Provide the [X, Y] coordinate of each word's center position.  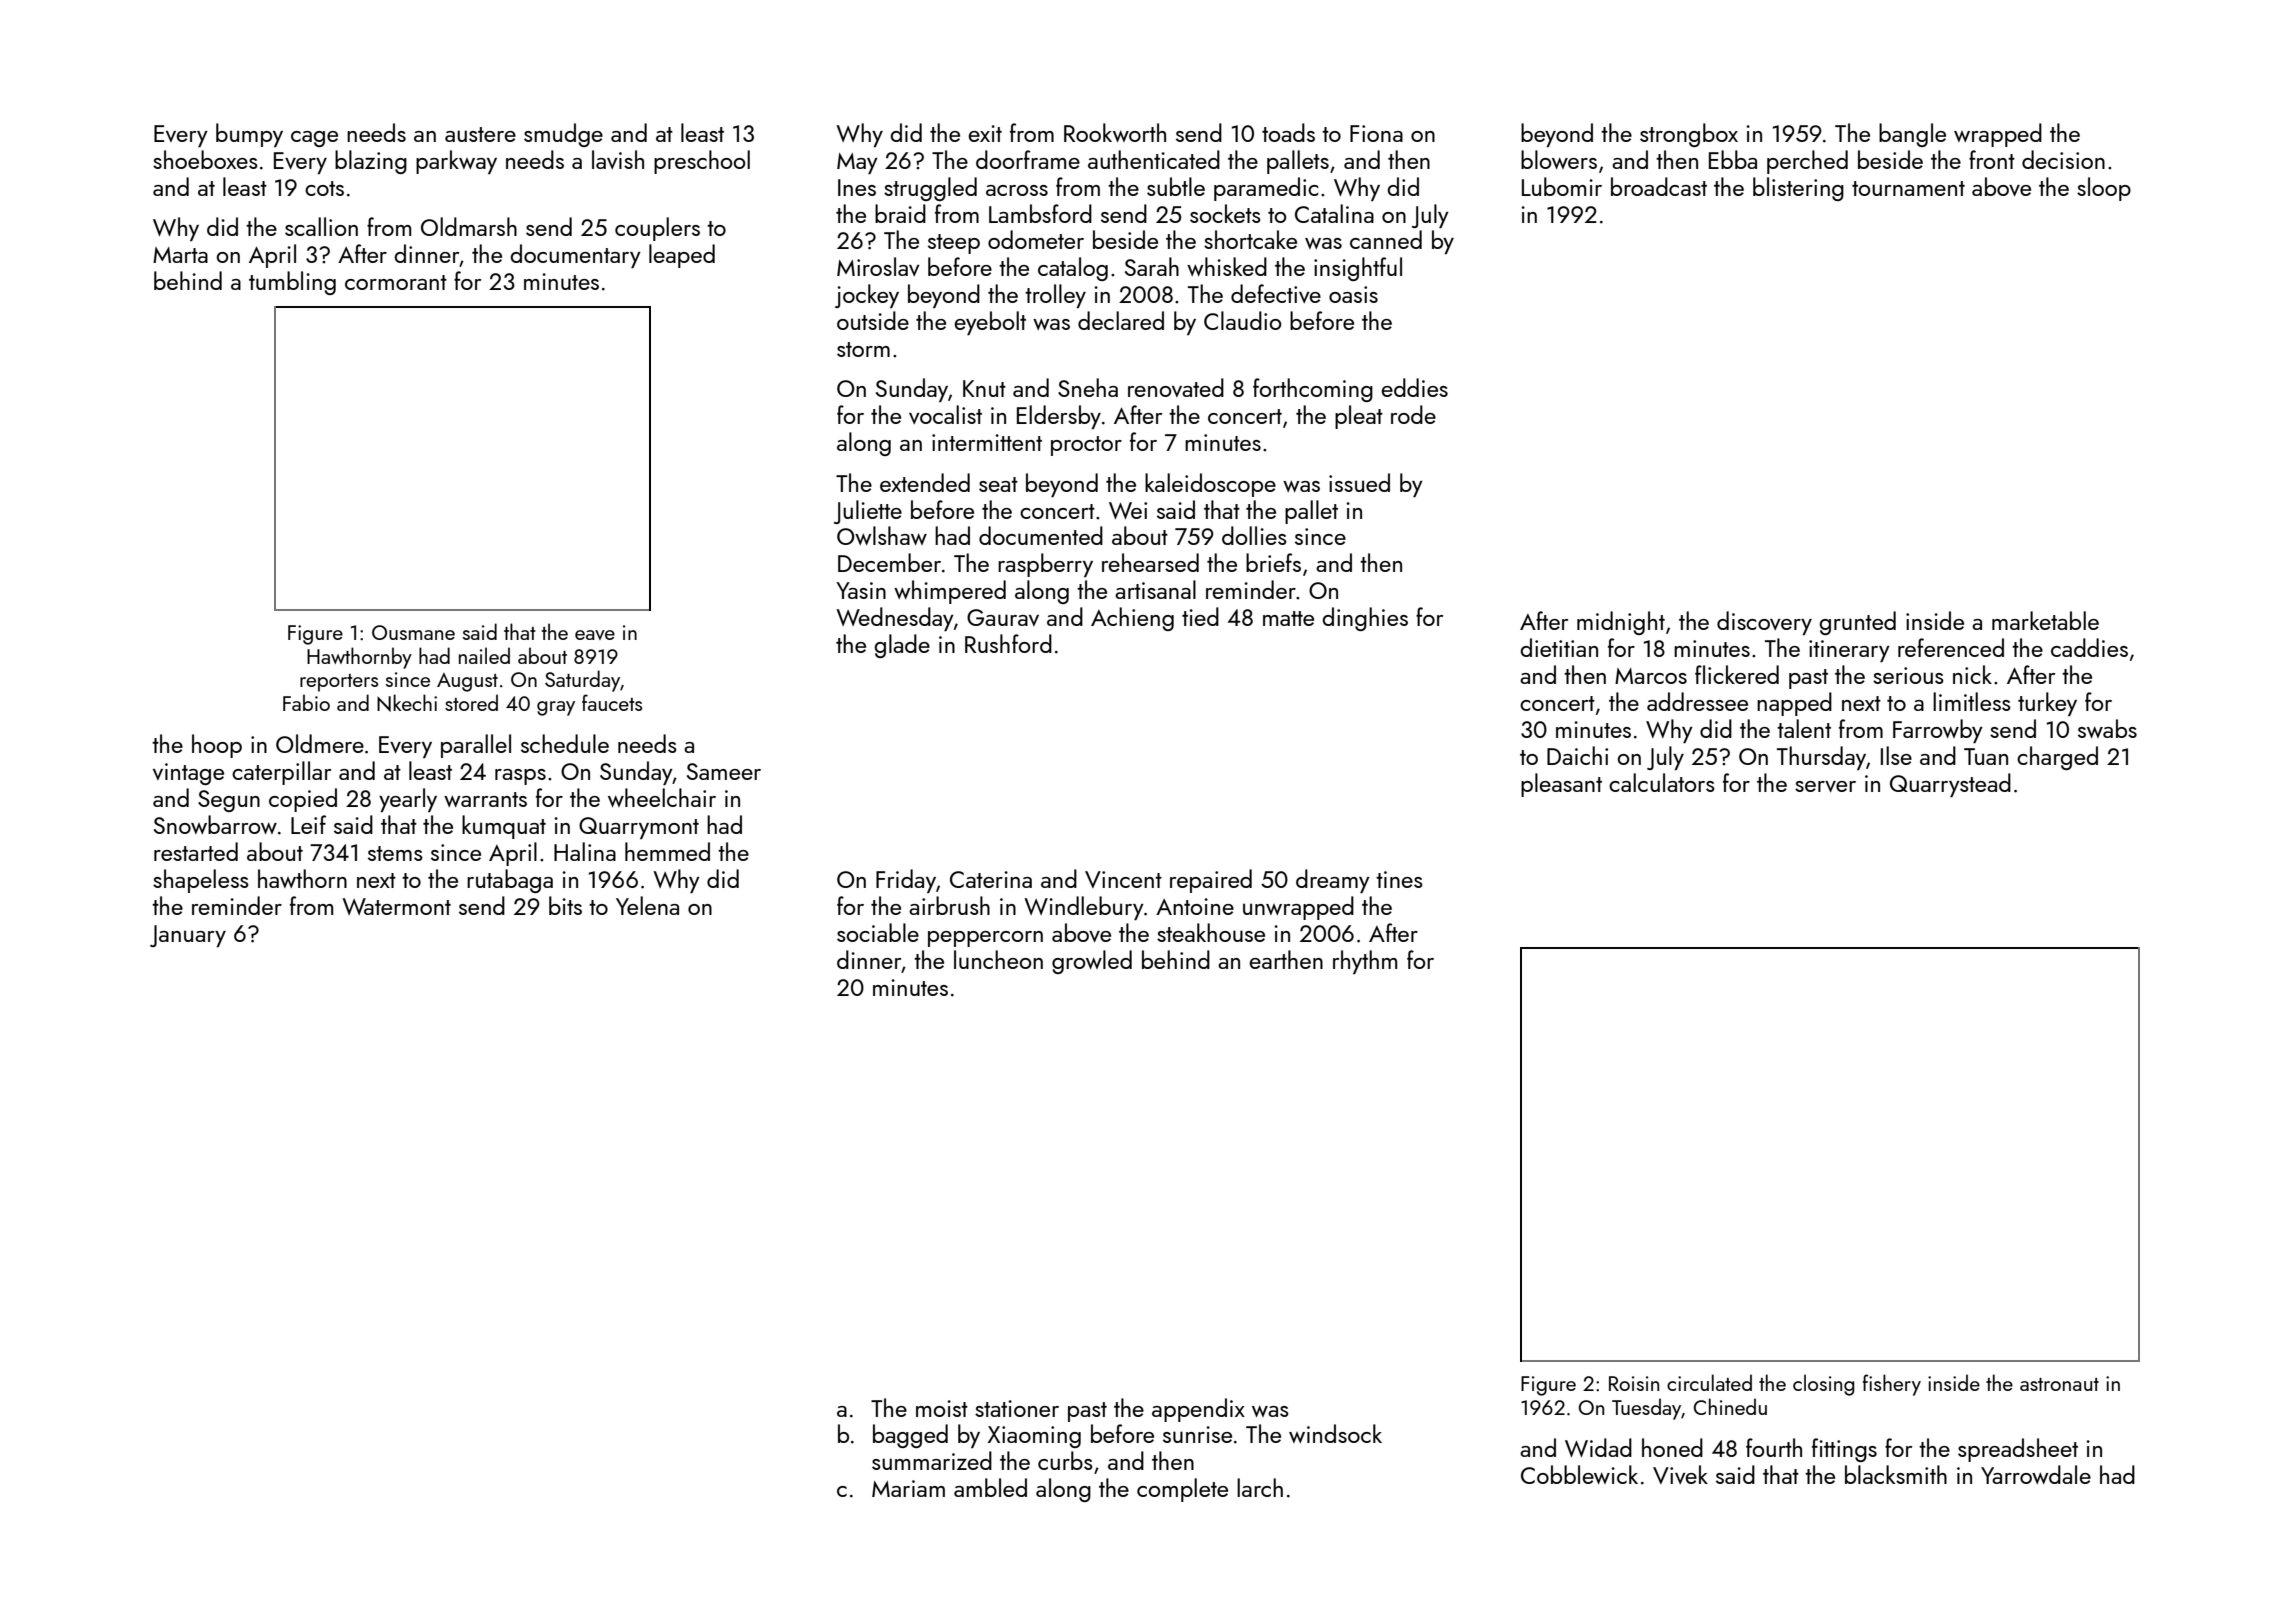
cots [324, 188]
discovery [1764, 623]
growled [1092, 962]
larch [1260, 1487]
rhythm [1365, 962]
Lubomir [1562, 186]
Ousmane [413, 632]
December [889, 562]
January [188, 936]
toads [1288, 132]
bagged [910, 1436]
